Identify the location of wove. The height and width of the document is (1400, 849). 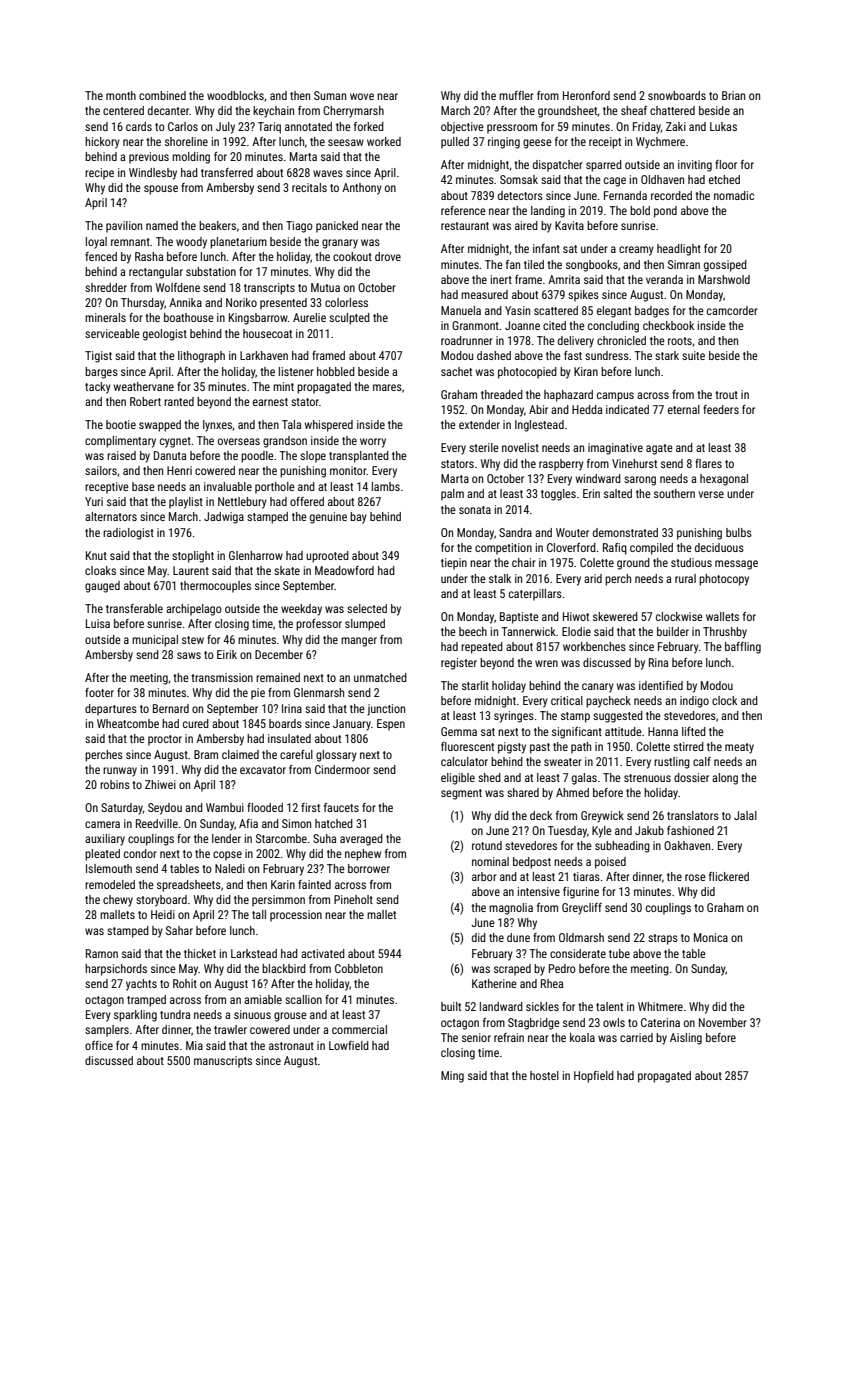
(362, 96).
